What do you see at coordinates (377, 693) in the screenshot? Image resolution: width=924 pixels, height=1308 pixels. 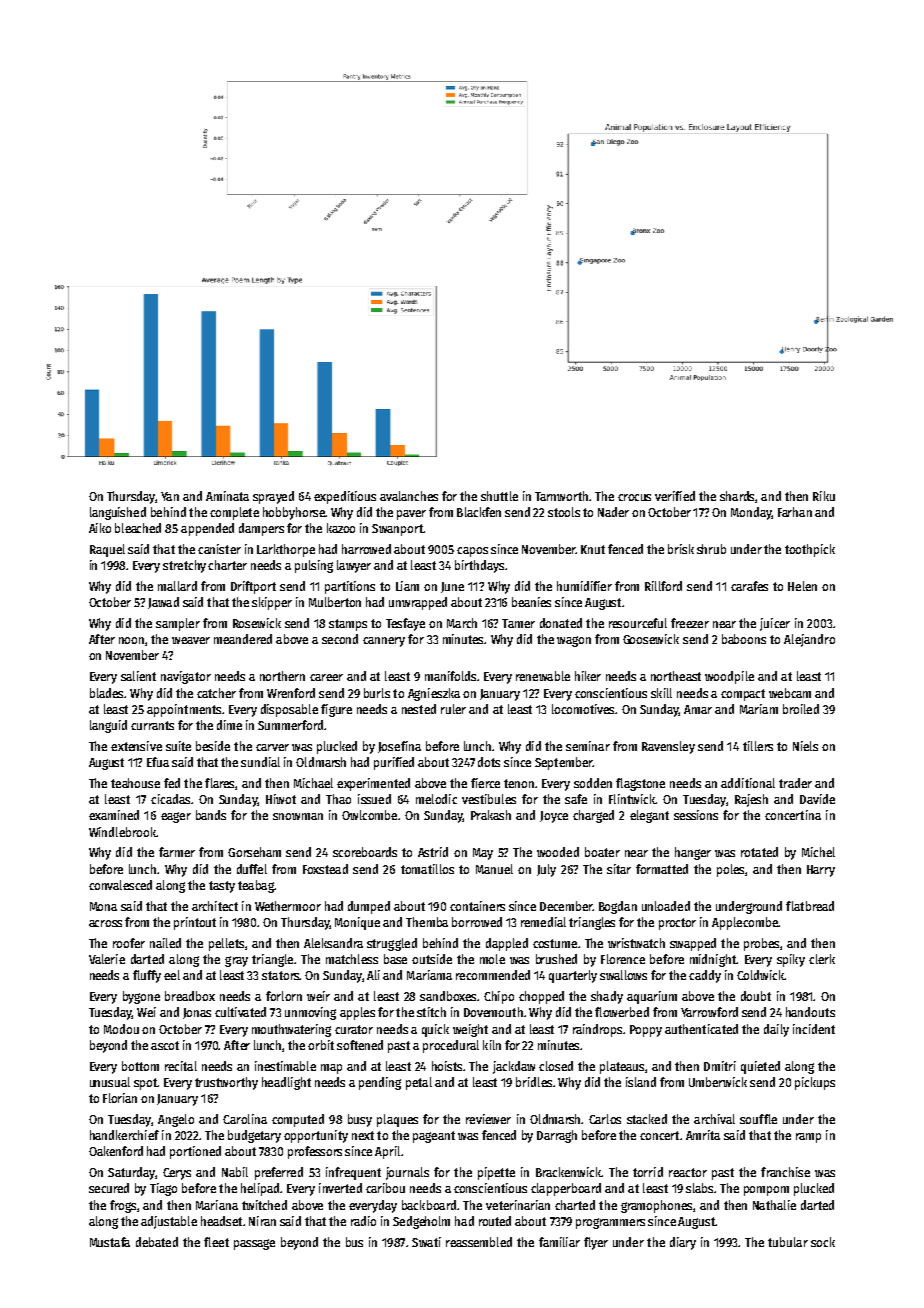 I see `burls` at bounding box center [377, 693].
